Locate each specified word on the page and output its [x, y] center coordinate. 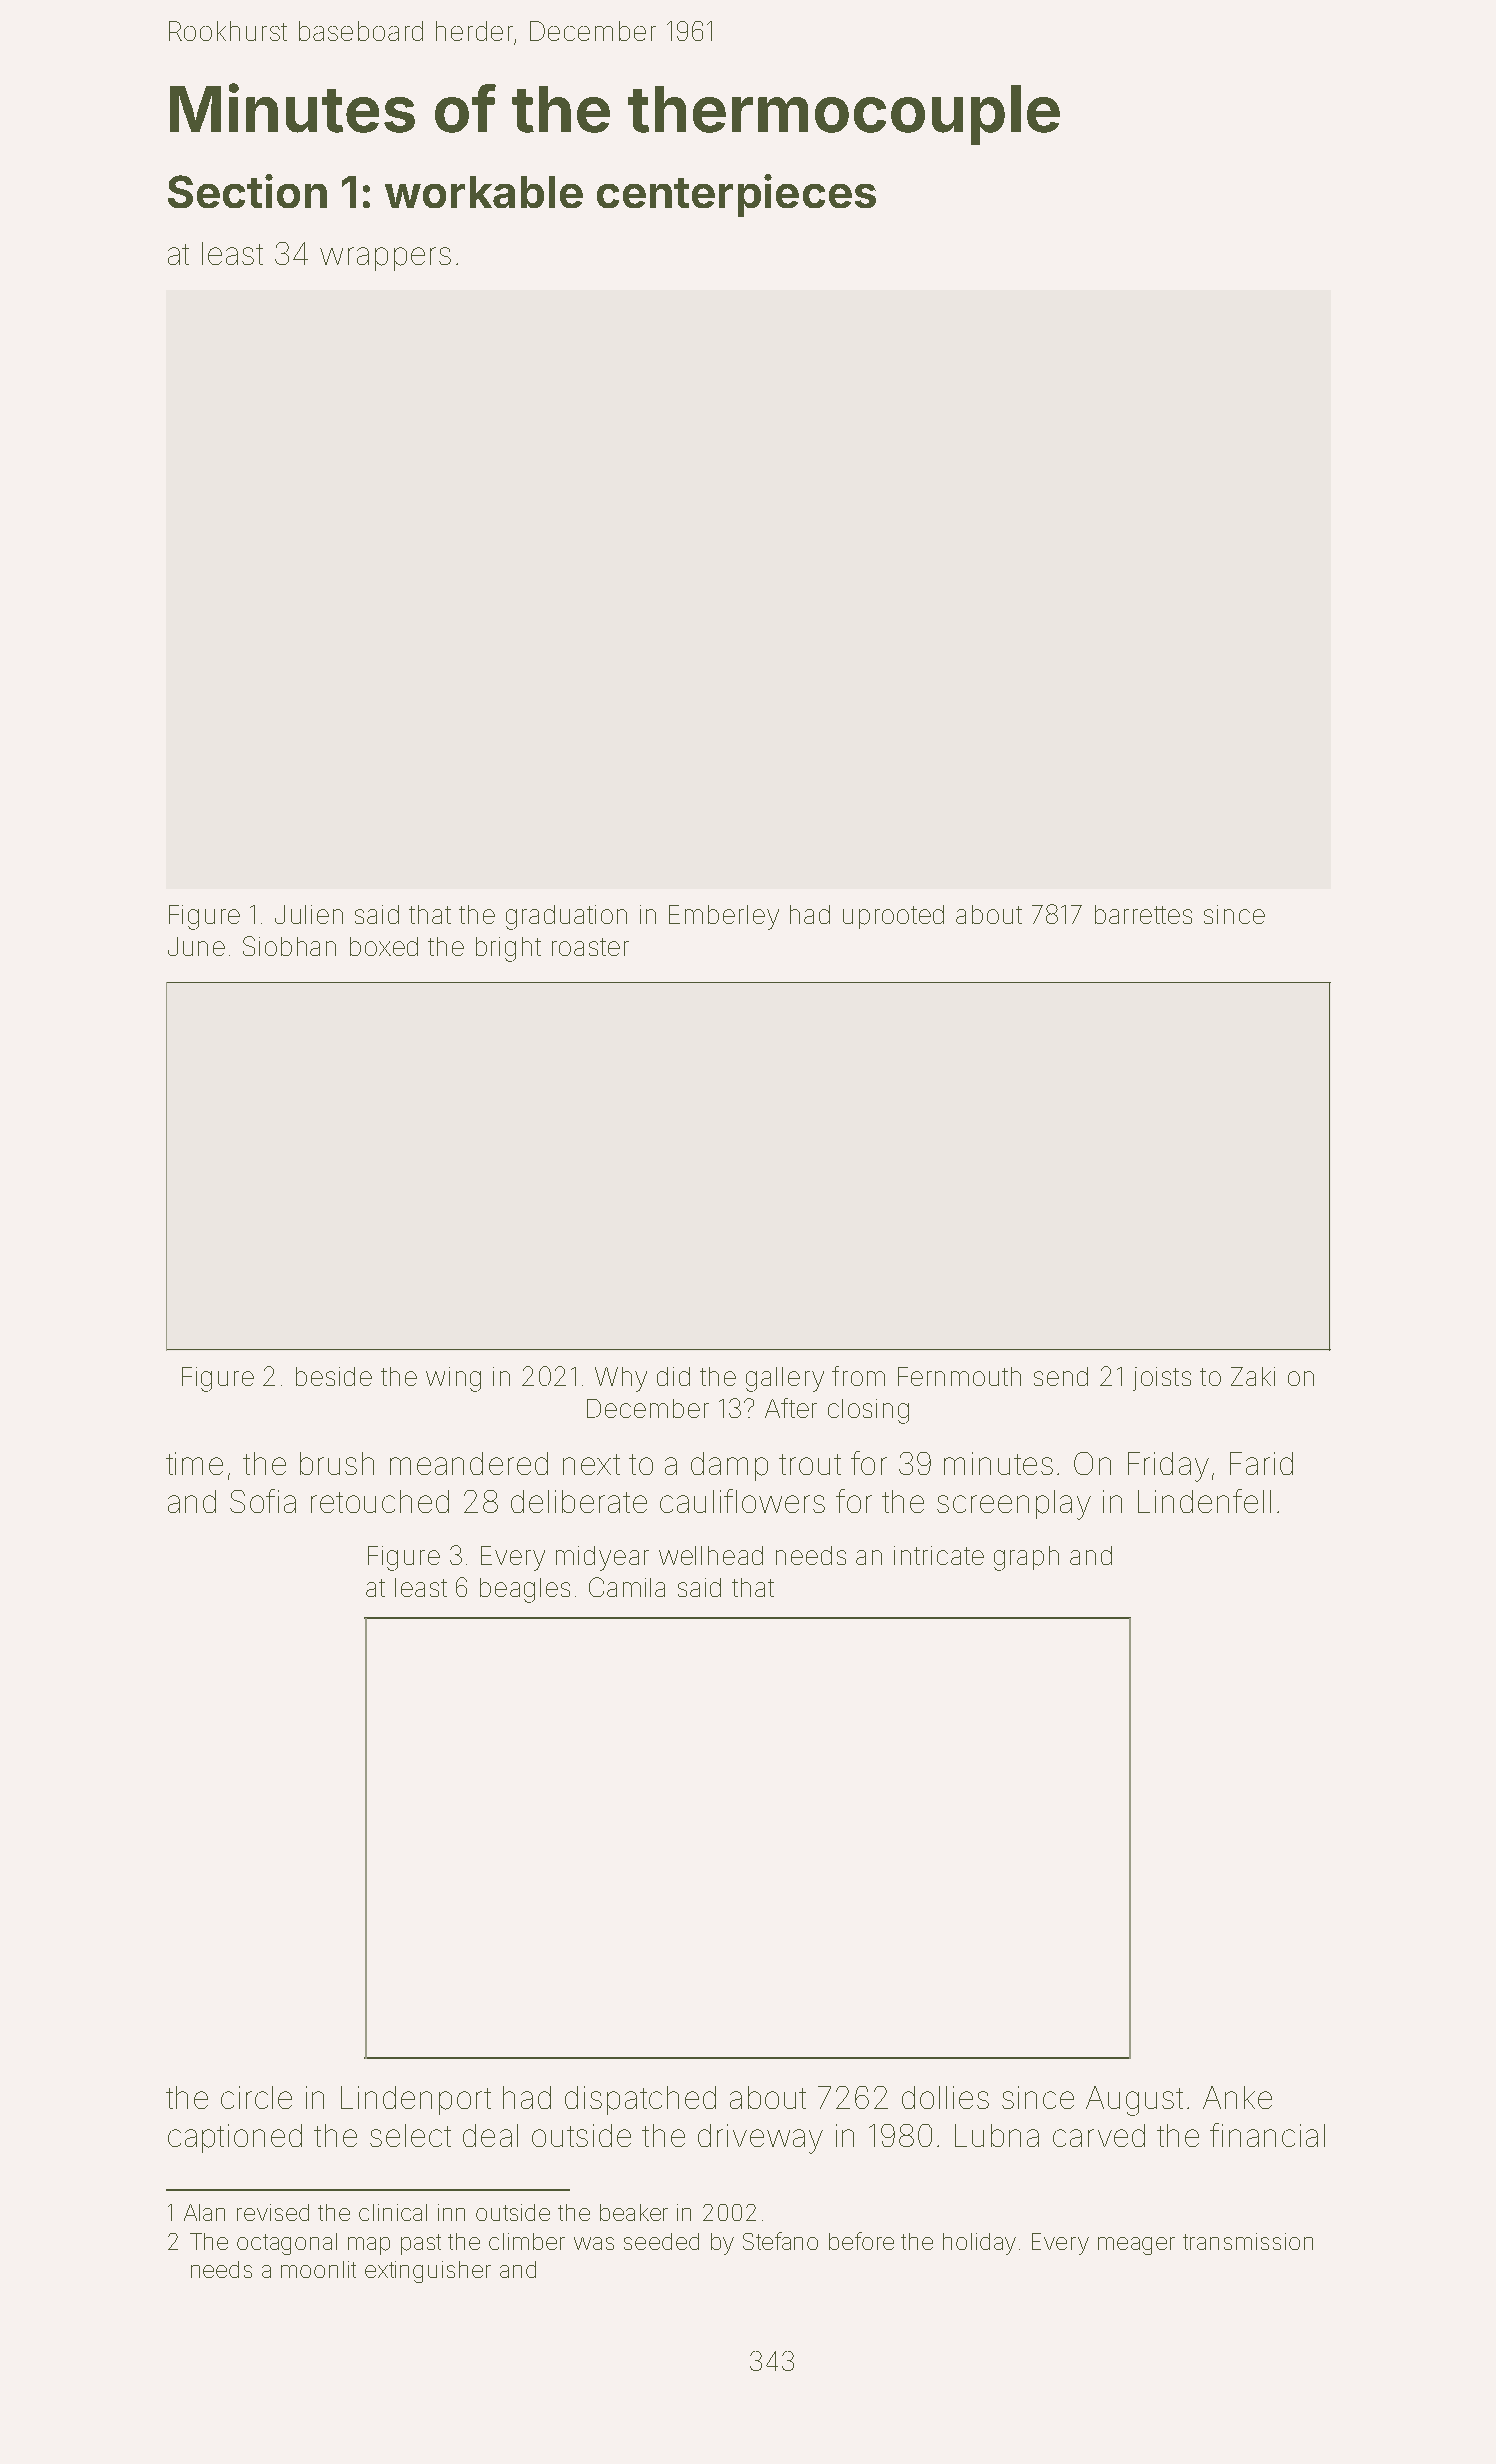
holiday [979, 2244]
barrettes [1143, 914]
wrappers [385, 259]
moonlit [318, 2269]
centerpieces [736, 195]
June [196, 946]
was [594, 2243]
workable [484, 192]
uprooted [893, 917]
